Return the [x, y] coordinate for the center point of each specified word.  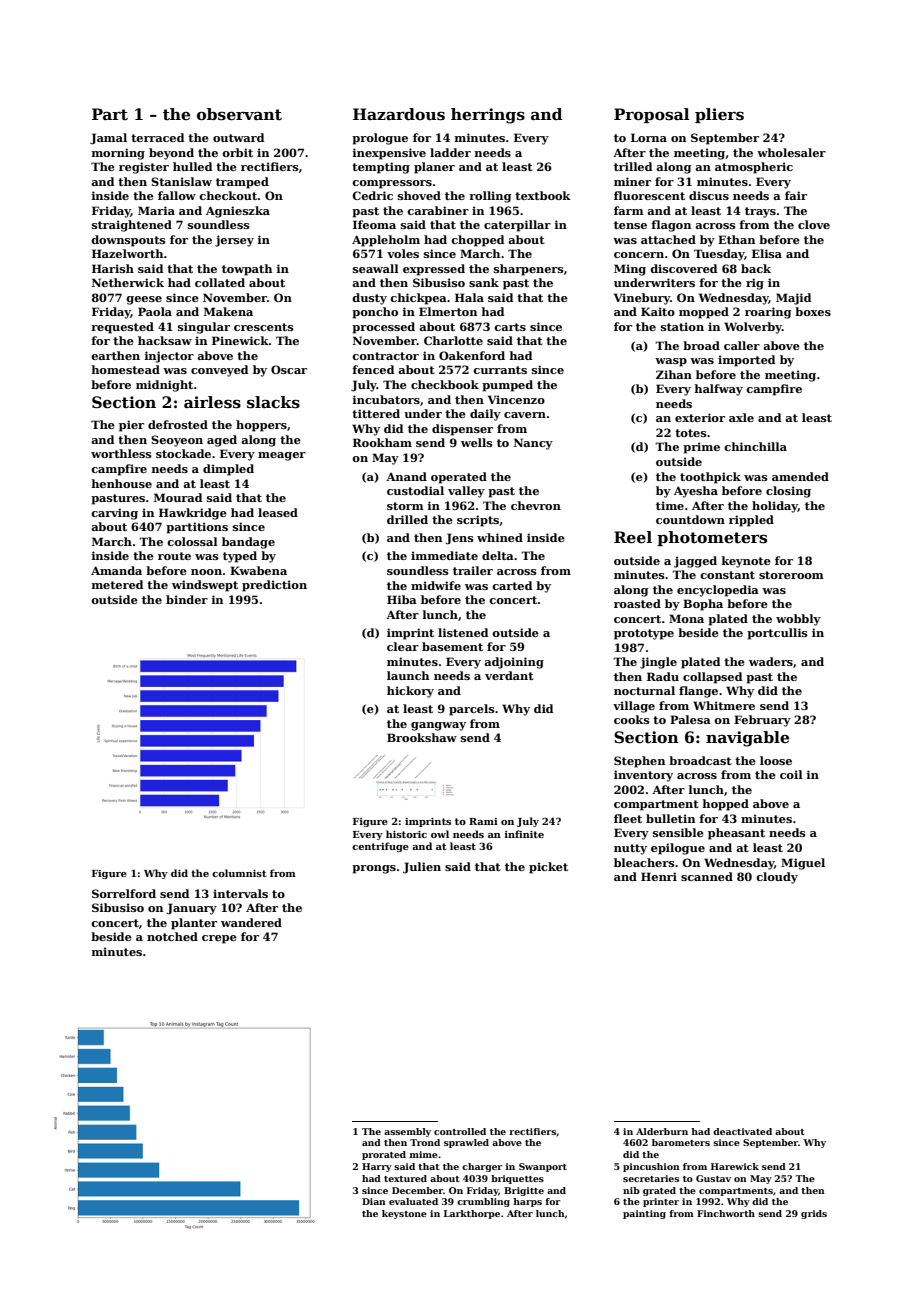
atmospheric [754, 168]
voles [403, 253]
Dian [374, 1201]
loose [776, 760]
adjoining [514, 663]
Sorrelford [124, 893]
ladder [450, 152]
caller [742, 345]
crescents [264, 327]
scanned [707, 876]
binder [187, 599]
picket [548, 868]
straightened [132, 226]
